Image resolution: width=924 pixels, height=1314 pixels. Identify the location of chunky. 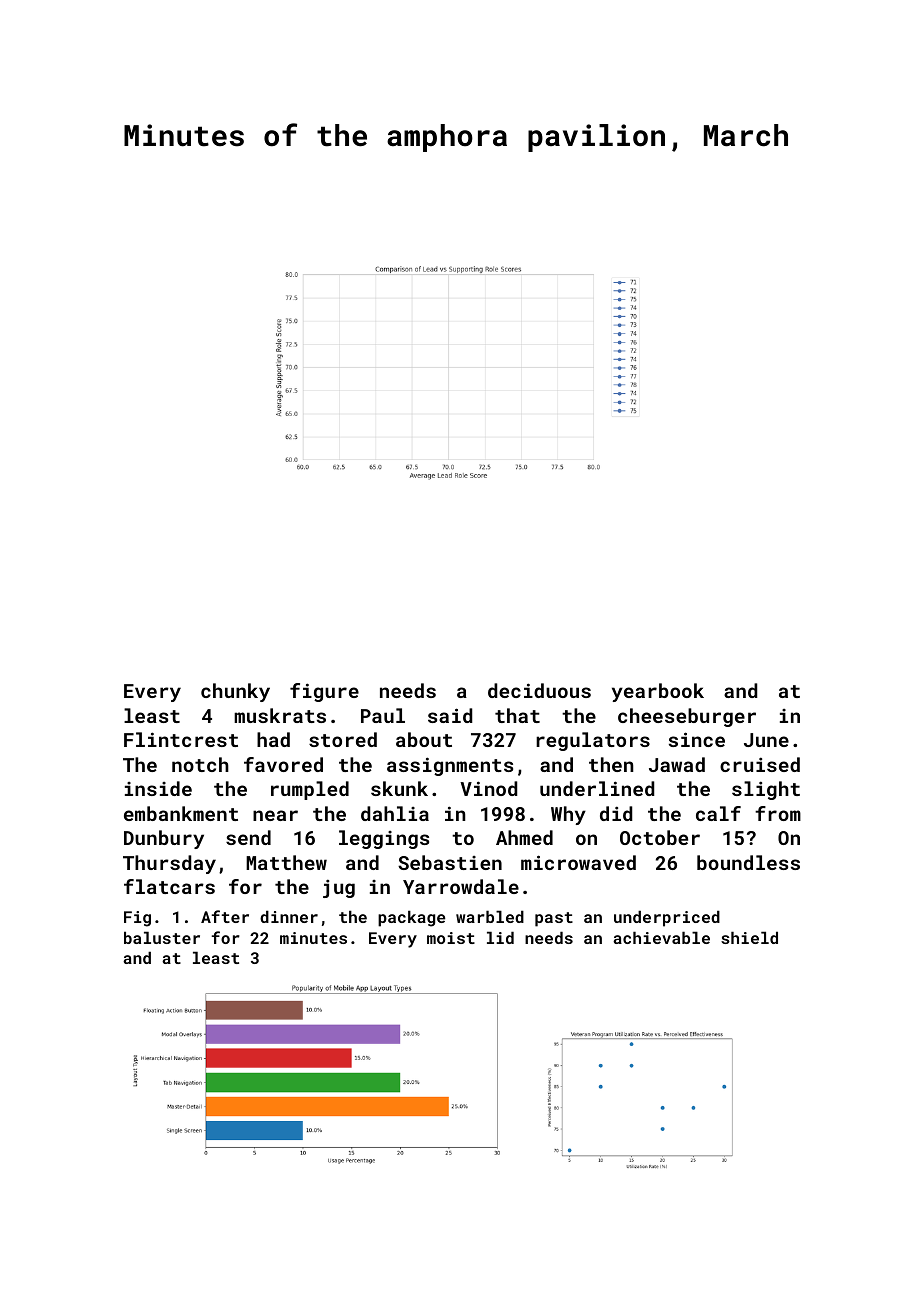
(235, 692).
